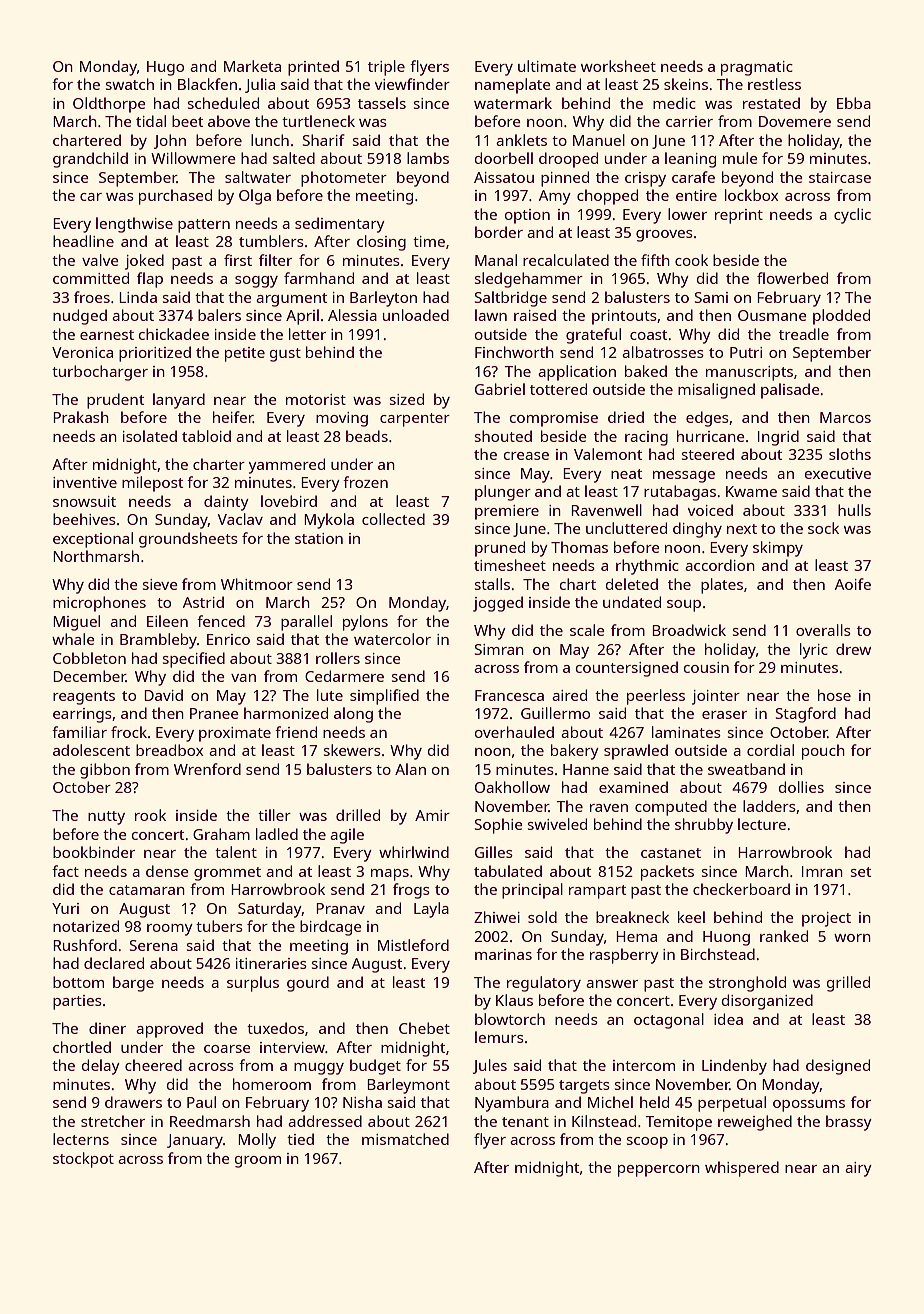 The width and height of the document is (924, 1314). What do you see at coordinates (597, 892) in the document?
I see `rampart` at bounding box center [597, 892].
